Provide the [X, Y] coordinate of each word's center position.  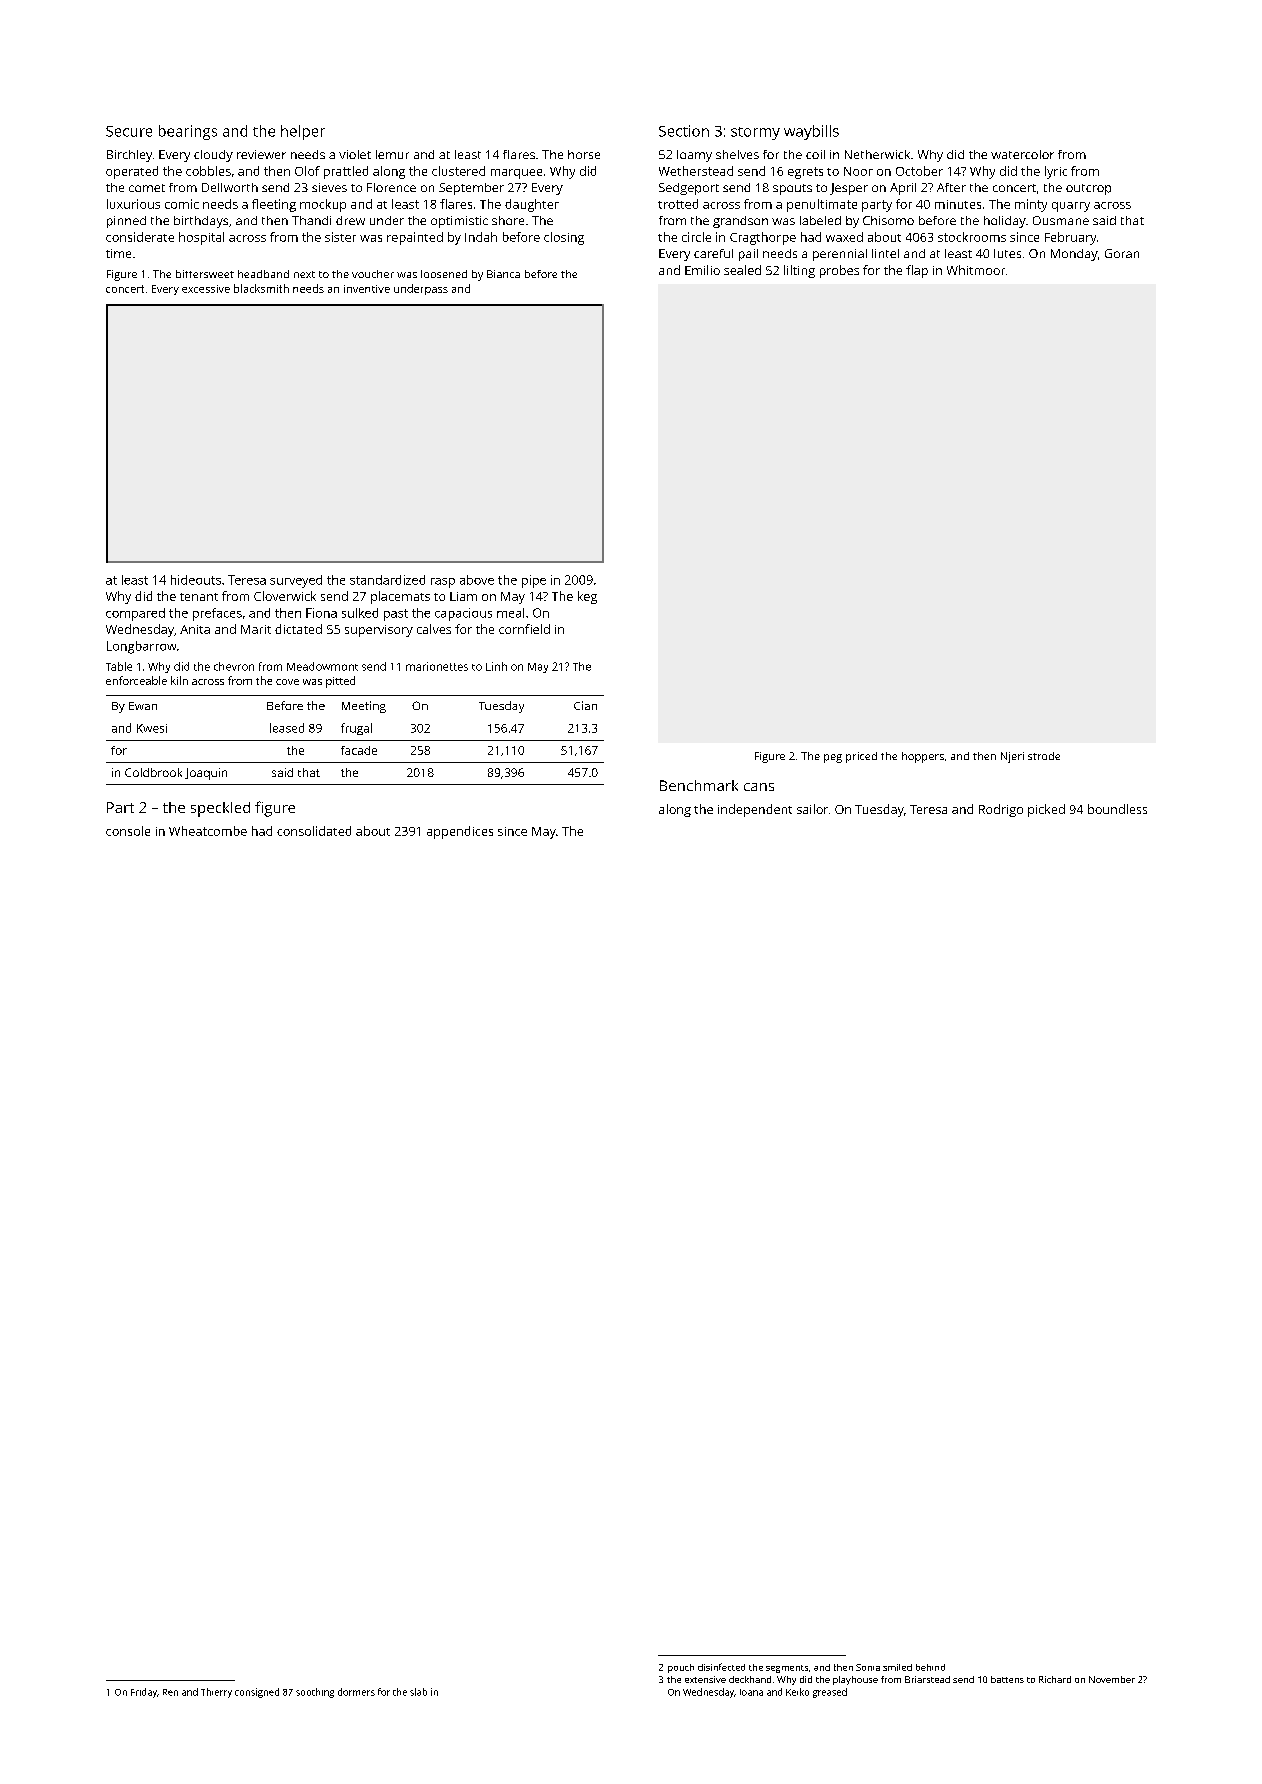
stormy [755, 133]
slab [418, 1692]
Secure [129, 131]
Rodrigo [1001, 810]
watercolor [1022, 154]
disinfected [721, 1667]
